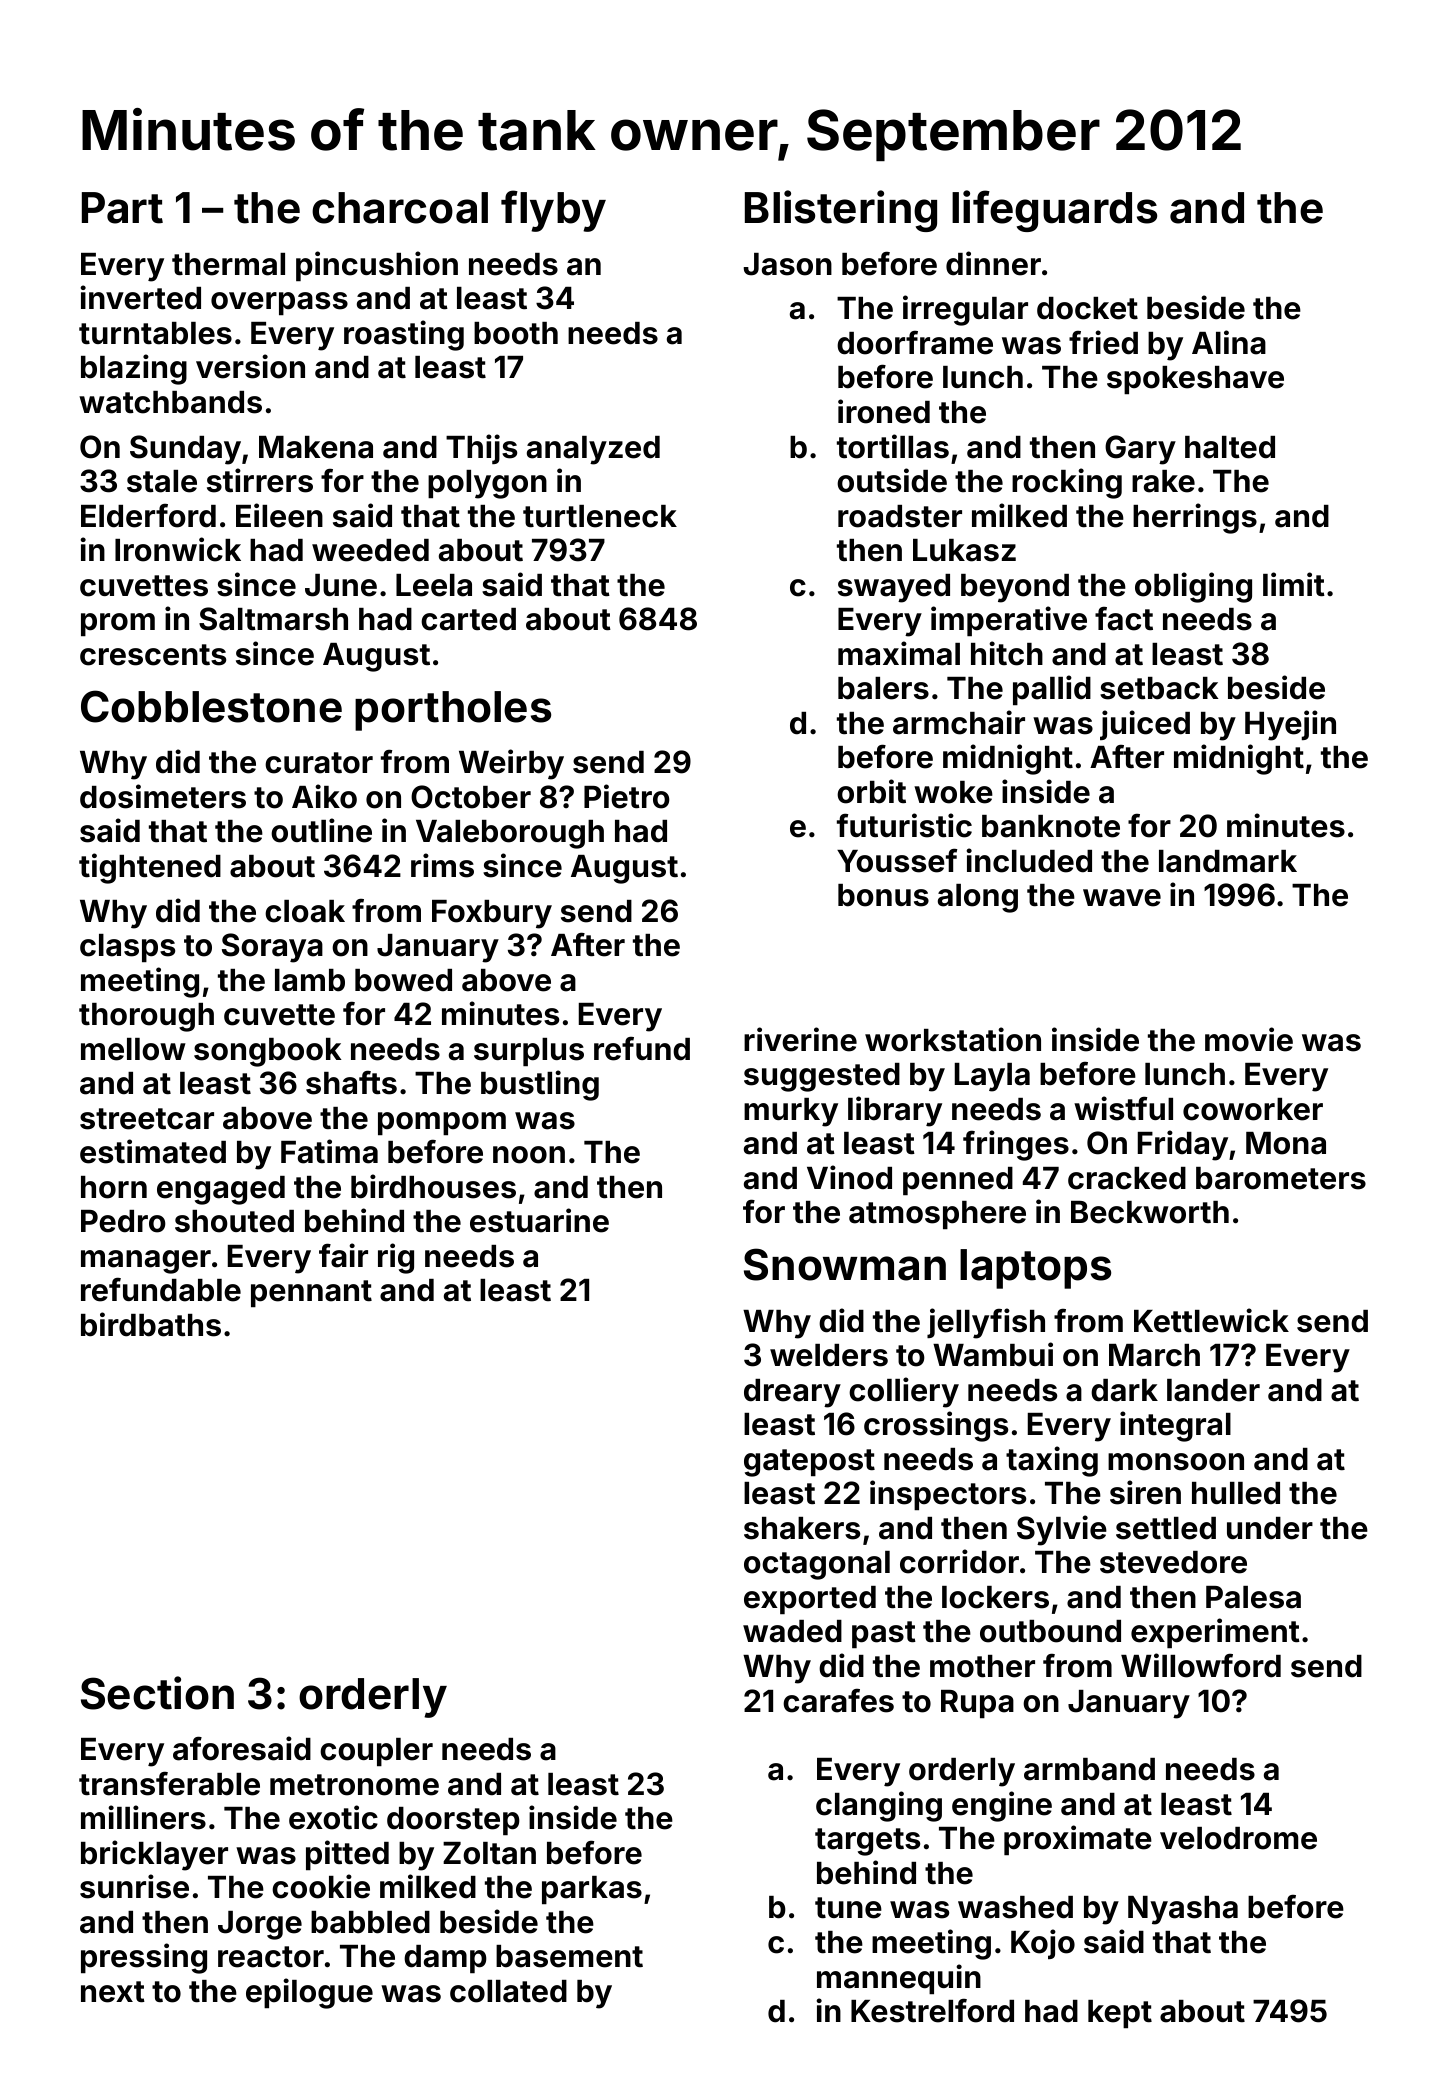  I want to click on lander, so click(1213, 1390).
